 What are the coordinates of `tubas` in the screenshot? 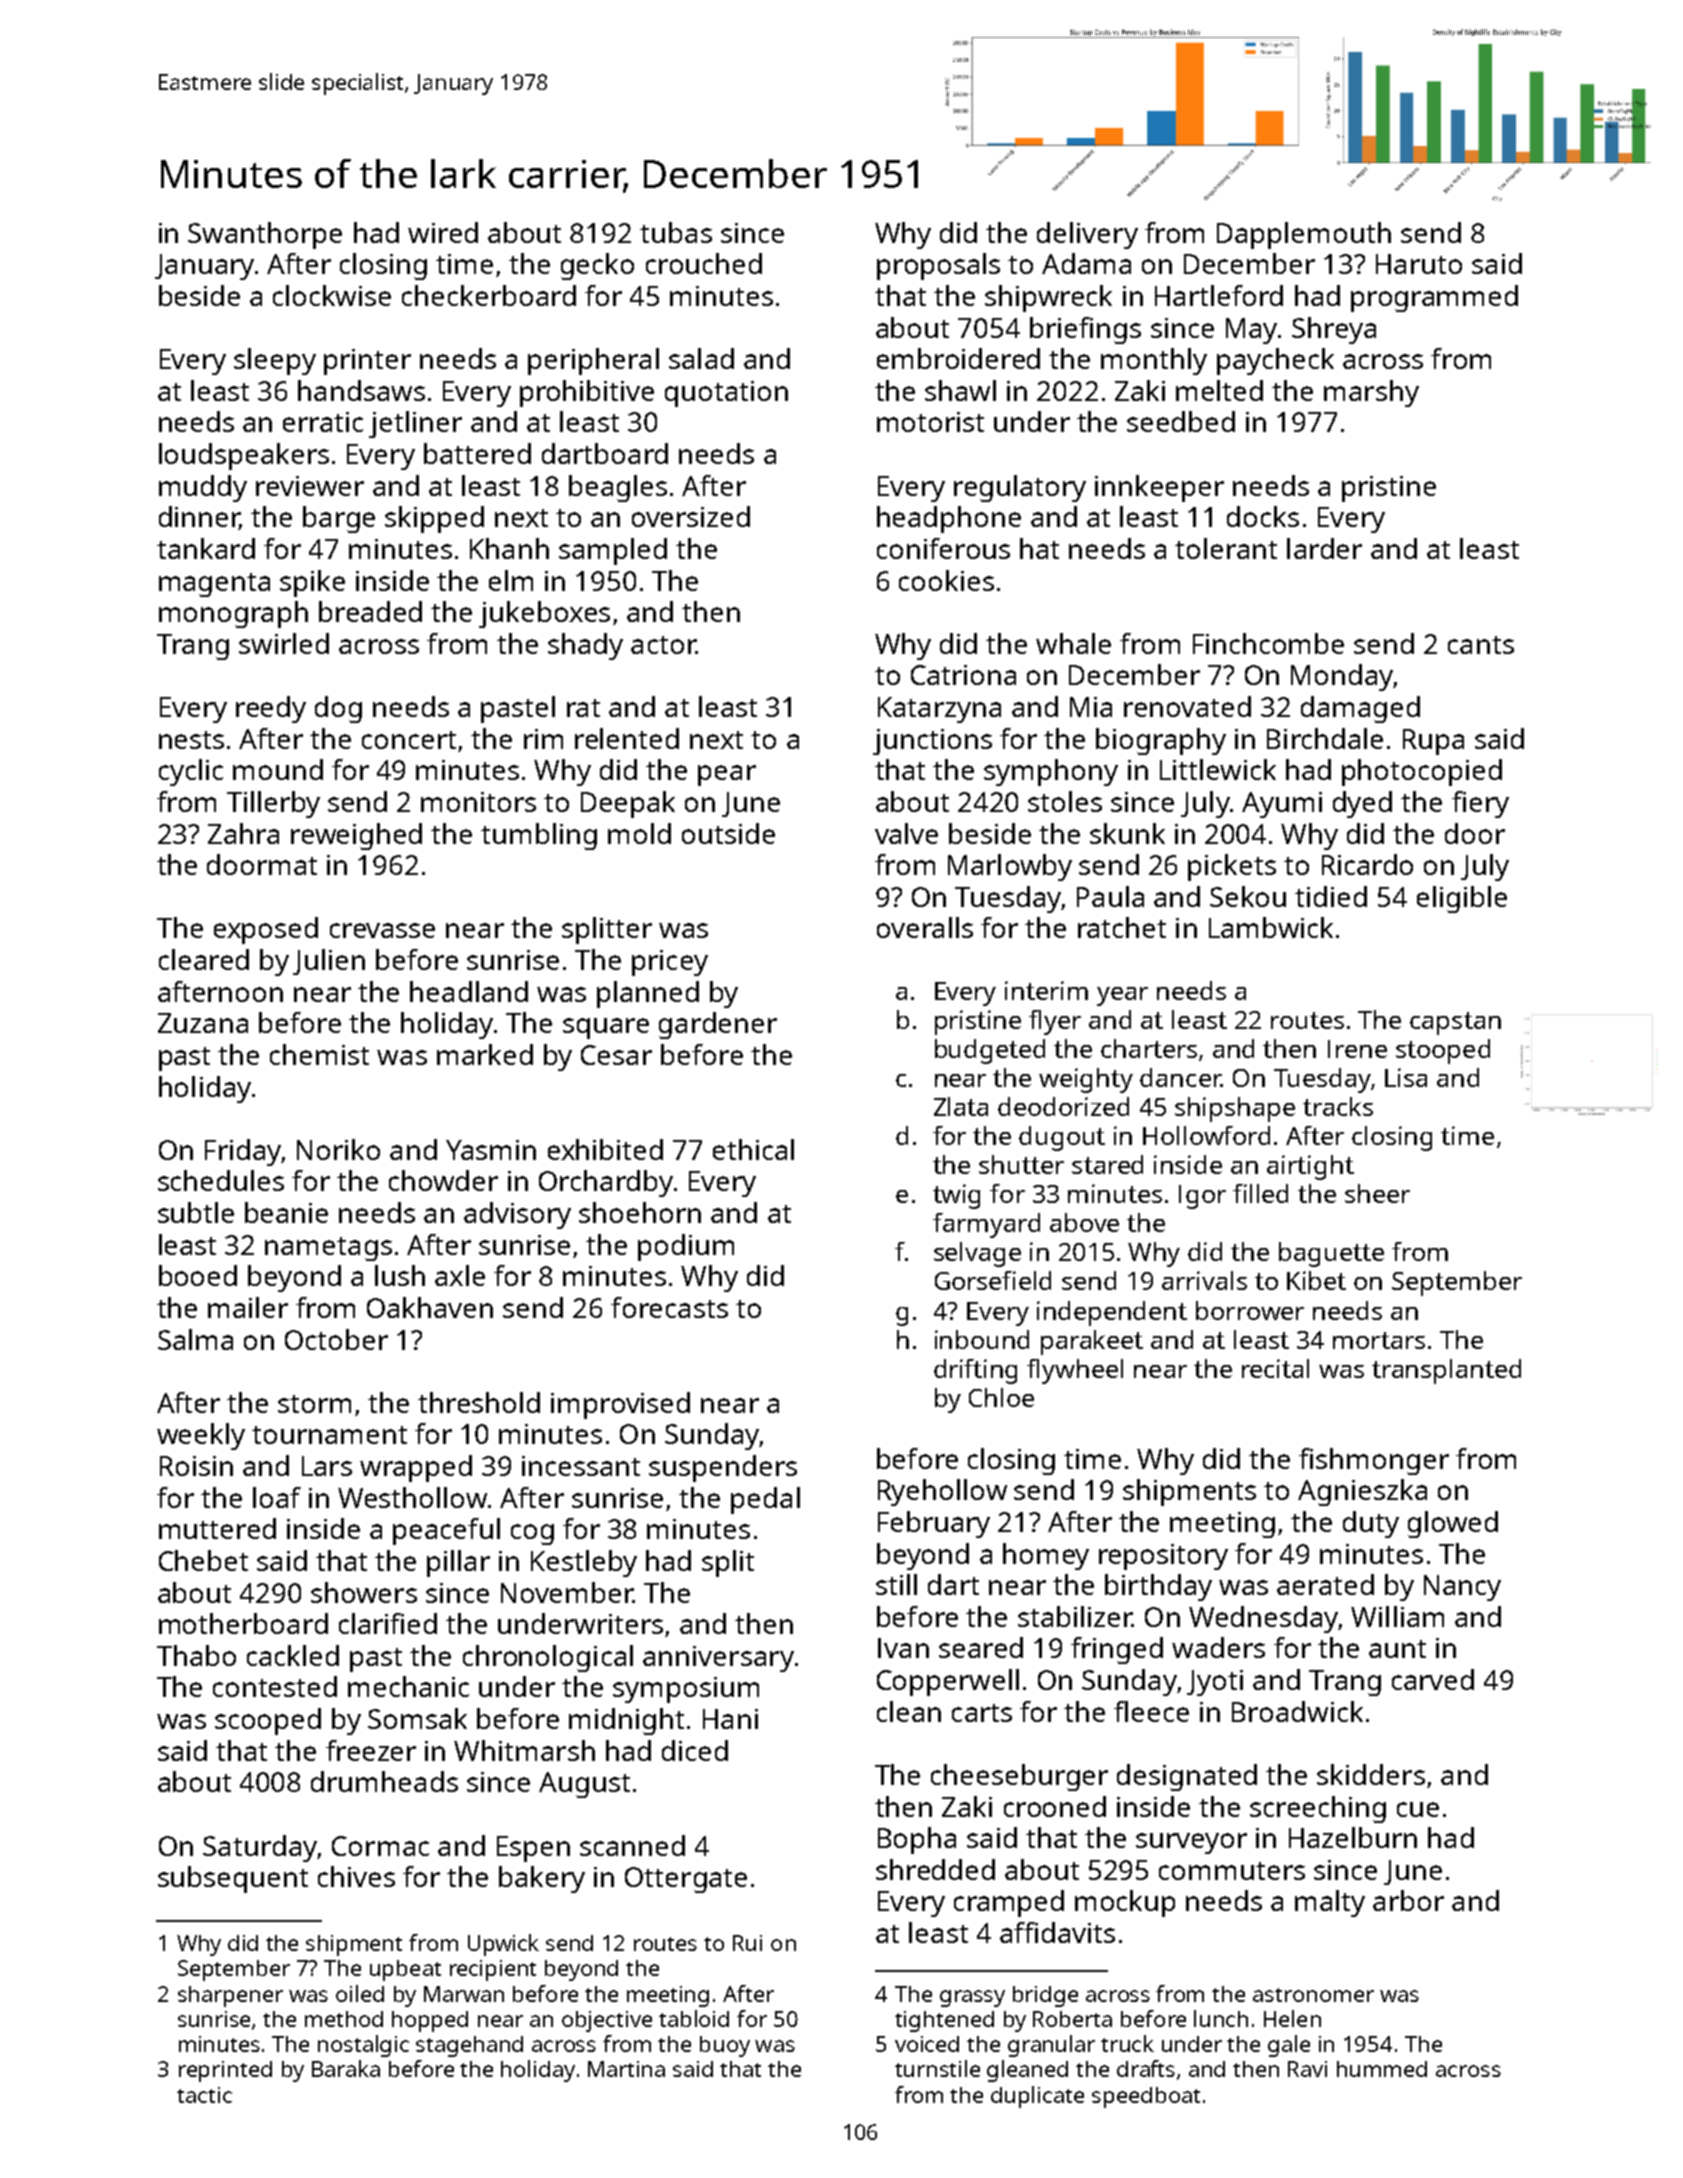 It's located at (676, 232).
